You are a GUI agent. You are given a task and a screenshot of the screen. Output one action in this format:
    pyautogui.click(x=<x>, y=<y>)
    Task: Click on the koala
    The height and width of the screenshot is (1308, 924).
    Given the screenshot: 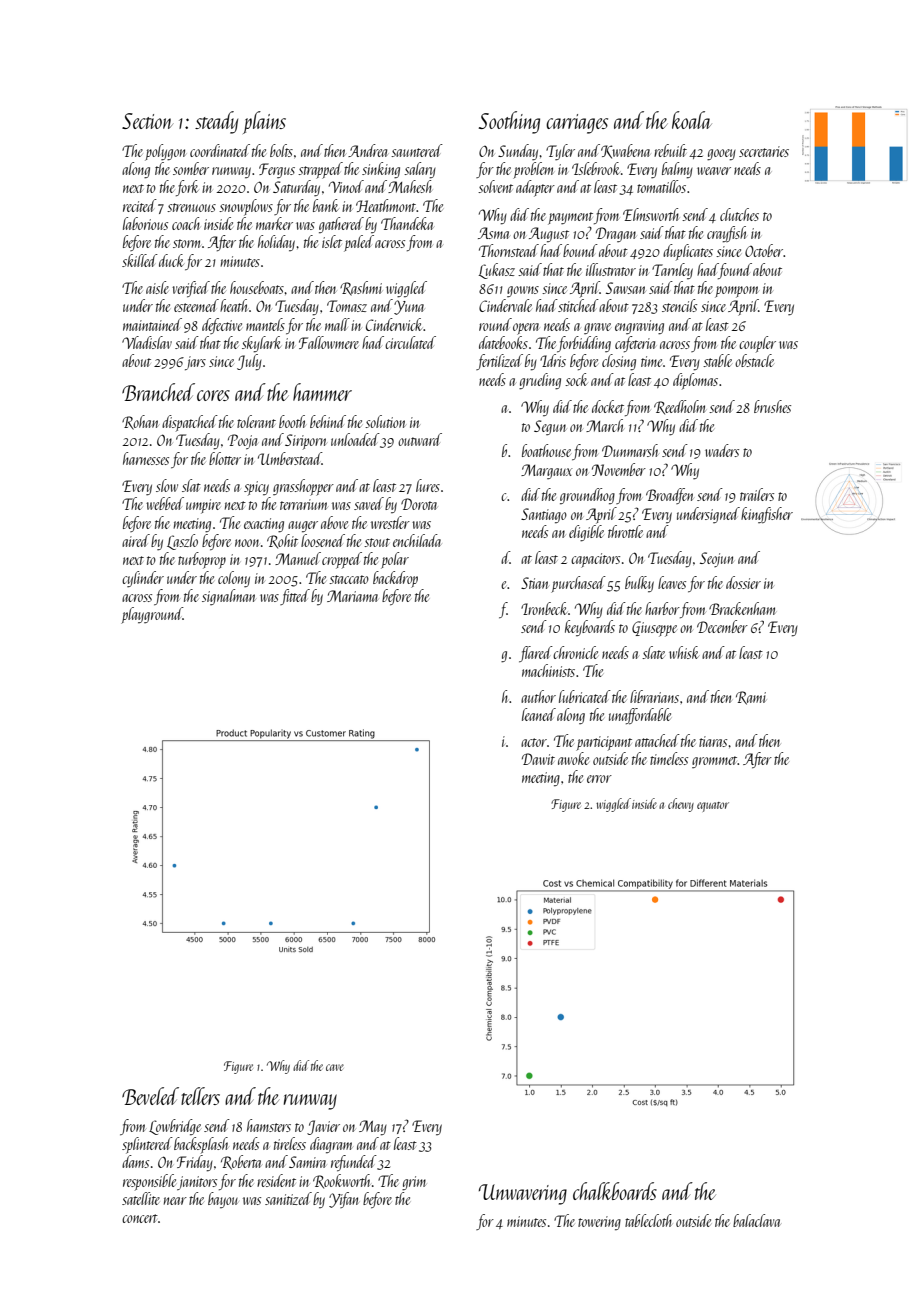 What is the action you would take?
    pyautogui.click(x=692, y=120)
